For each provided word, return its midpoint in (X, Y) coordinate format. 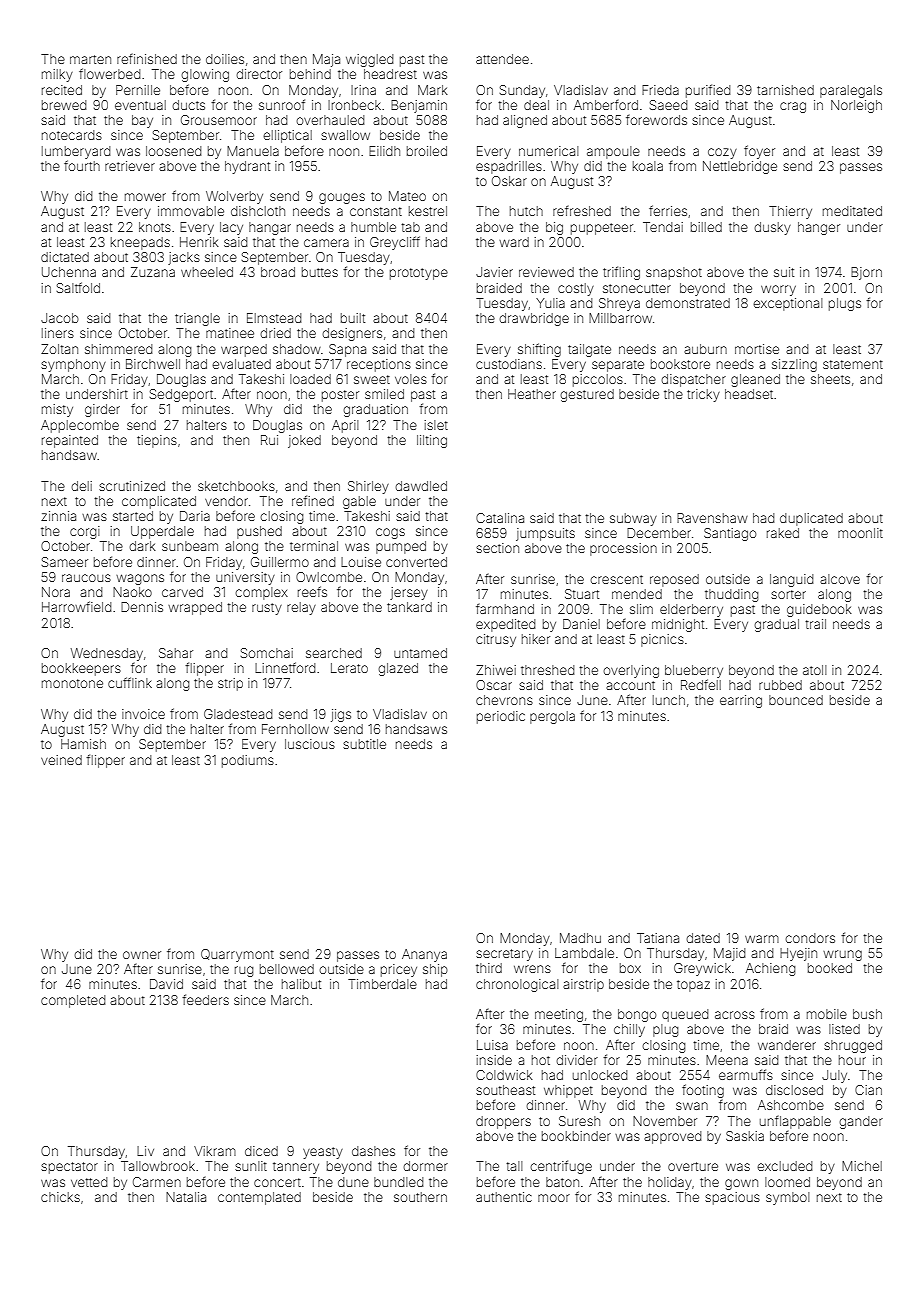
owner (142, 955)
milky (57, 75)
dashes (373, 1151)
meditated (852, 211)
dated (703, 938)
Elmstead (274, 318)
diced (261, 1151)
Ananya (424, 955)
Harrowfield (76, 606)
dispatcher (693, 380)
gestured (587, 395)
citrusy (496, 640)
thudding (731, 595)
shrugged (853, 1046)
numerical (549, 151)
